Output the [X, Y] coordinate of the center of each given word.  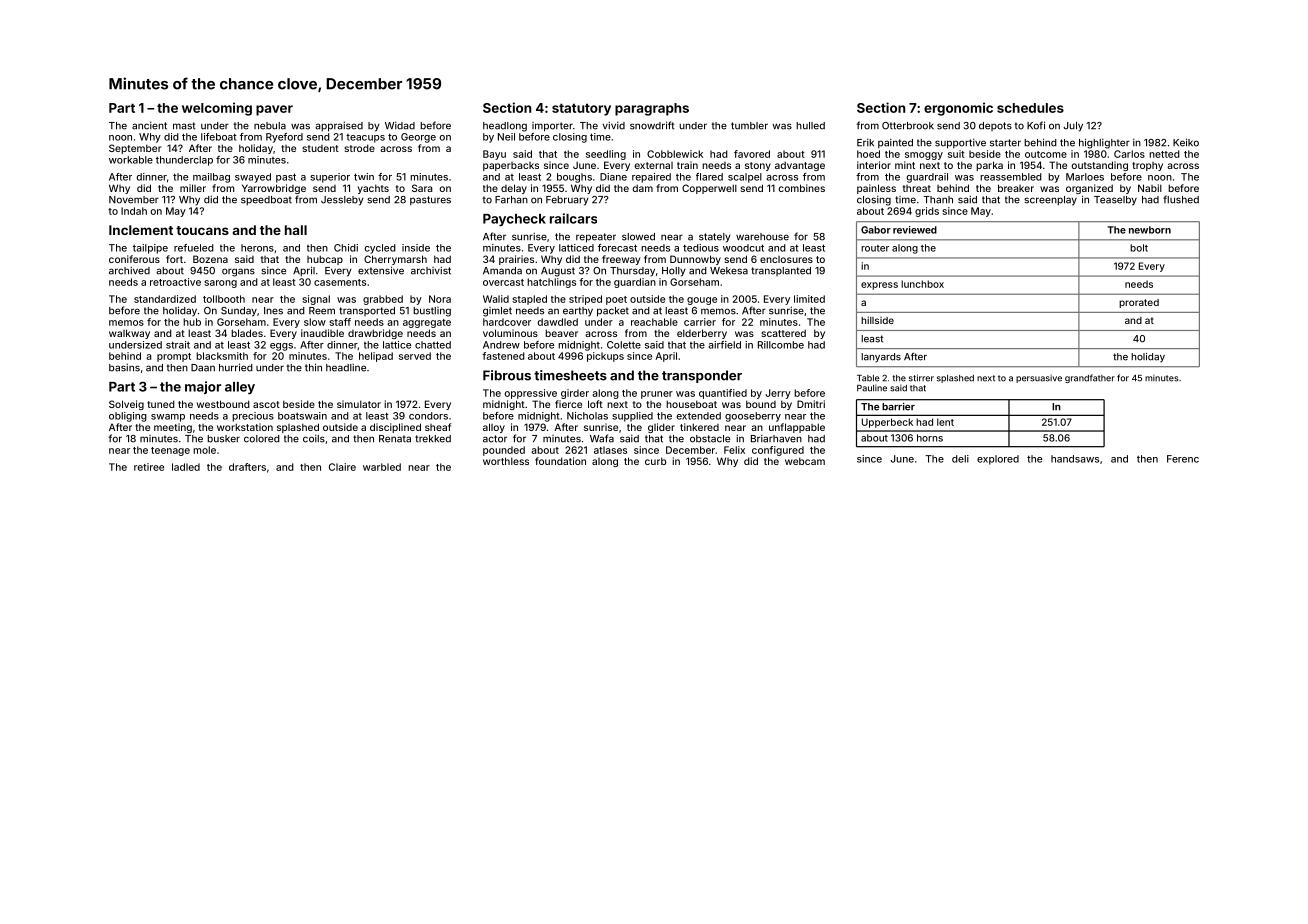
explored [998, 460]
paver [274, 110]
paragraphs [652, 109]
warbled [382, 467]
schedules [1030, 108]
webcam [805, 461]
